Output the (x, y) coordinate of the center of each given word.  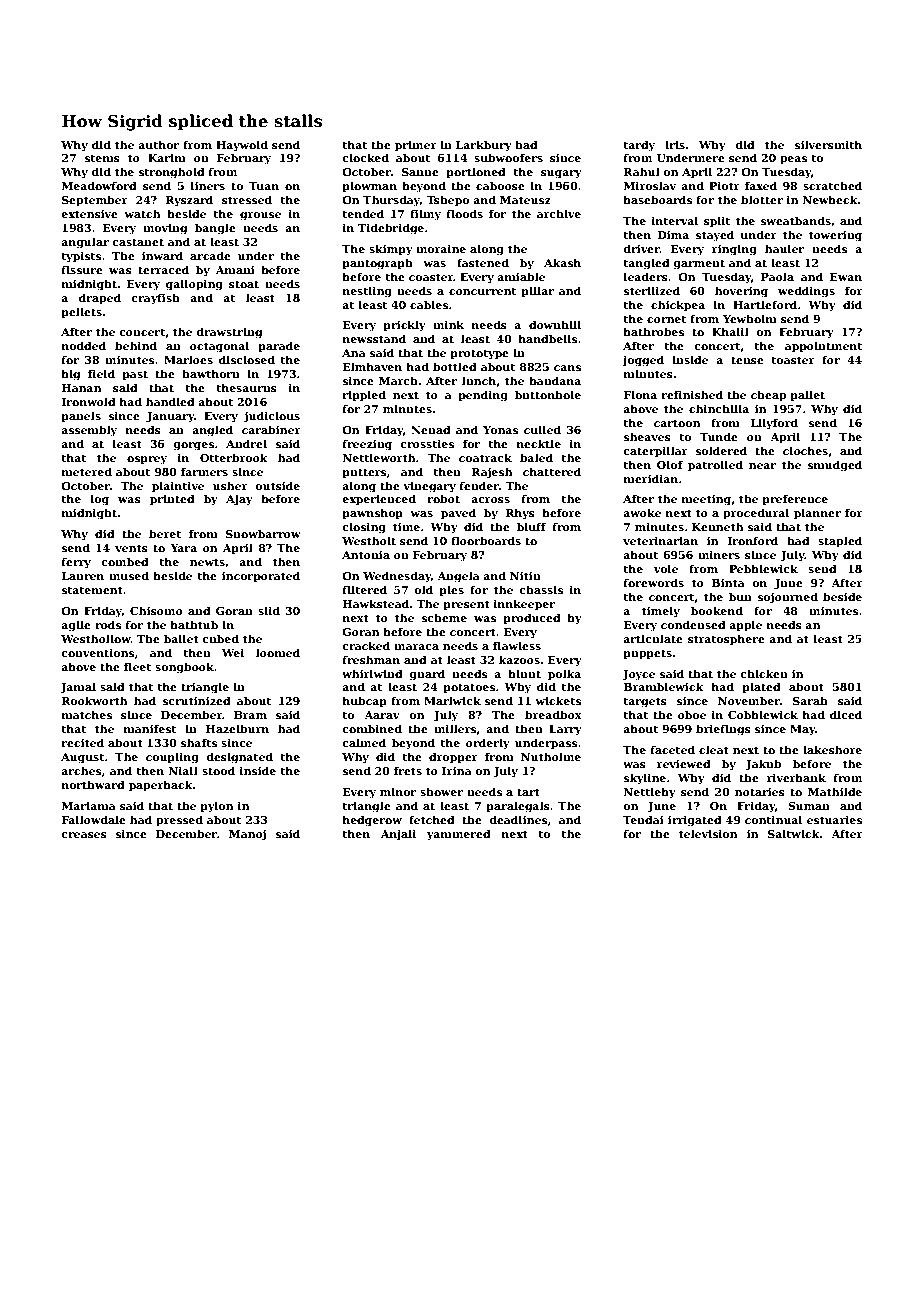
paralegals (518, 807)
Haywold (242, 146)
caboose (500, 185)
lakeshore (832, 749)
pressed (179, 820)
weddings (806, 292)
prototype (479, 354)
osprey (147, 460)
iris (675, 145)
